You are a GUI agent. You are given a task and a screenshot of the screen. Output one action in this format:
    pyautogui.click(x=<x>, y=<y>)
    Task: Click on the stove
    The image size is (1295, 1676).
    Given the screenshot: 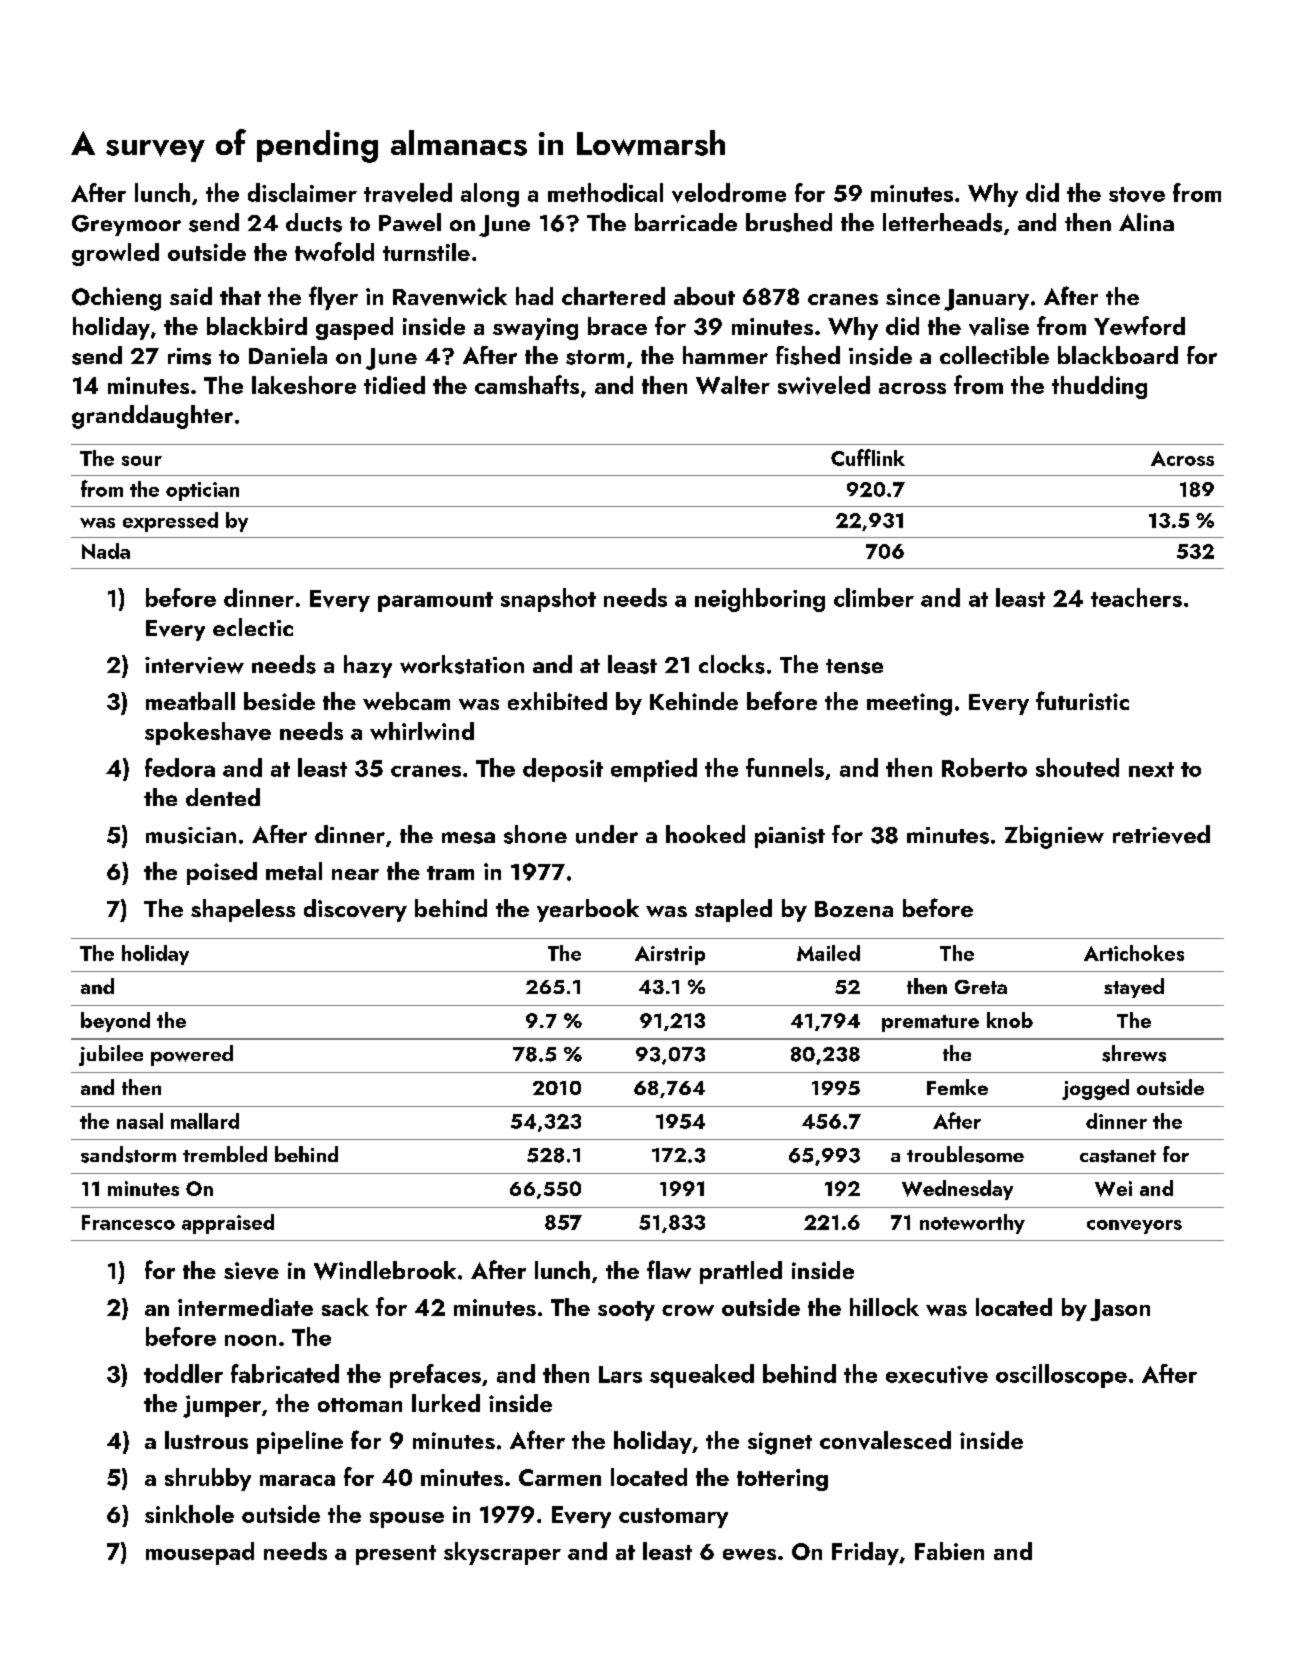 What is the action you would take?
    pyautogui.click(x=1137, y=194)
